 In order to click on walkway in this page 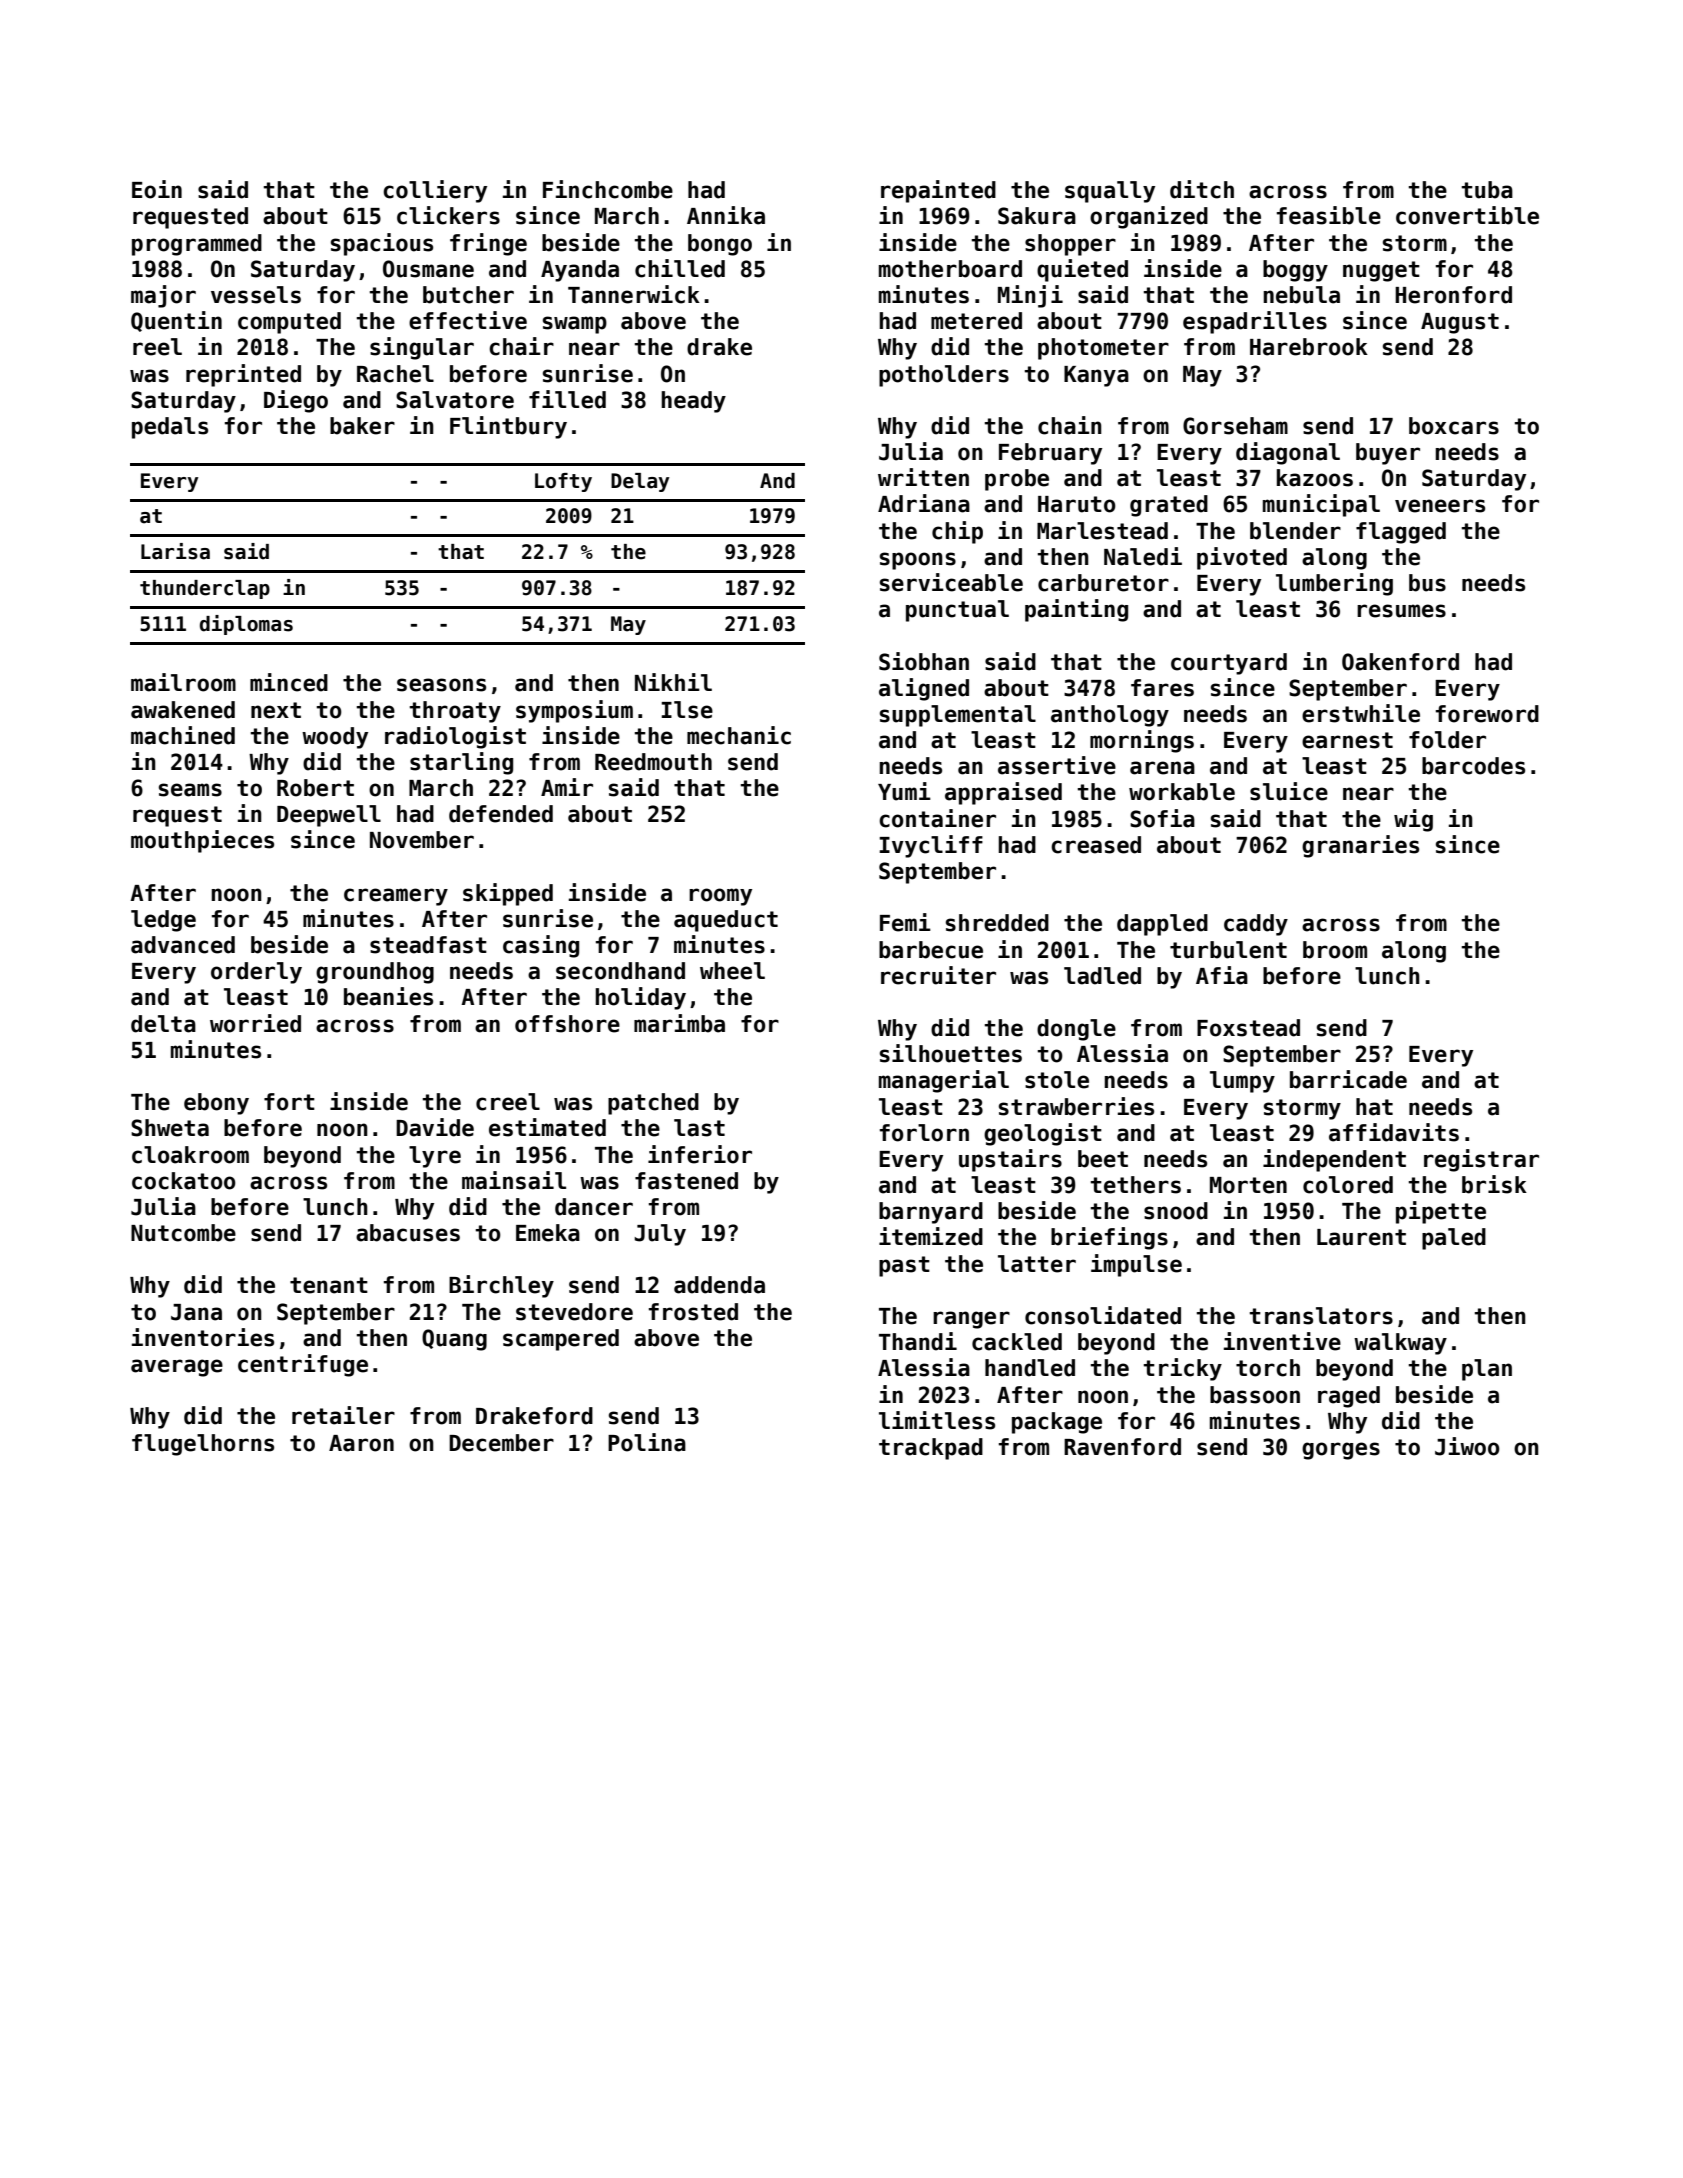, I will do `click(1400, 1344)`.
